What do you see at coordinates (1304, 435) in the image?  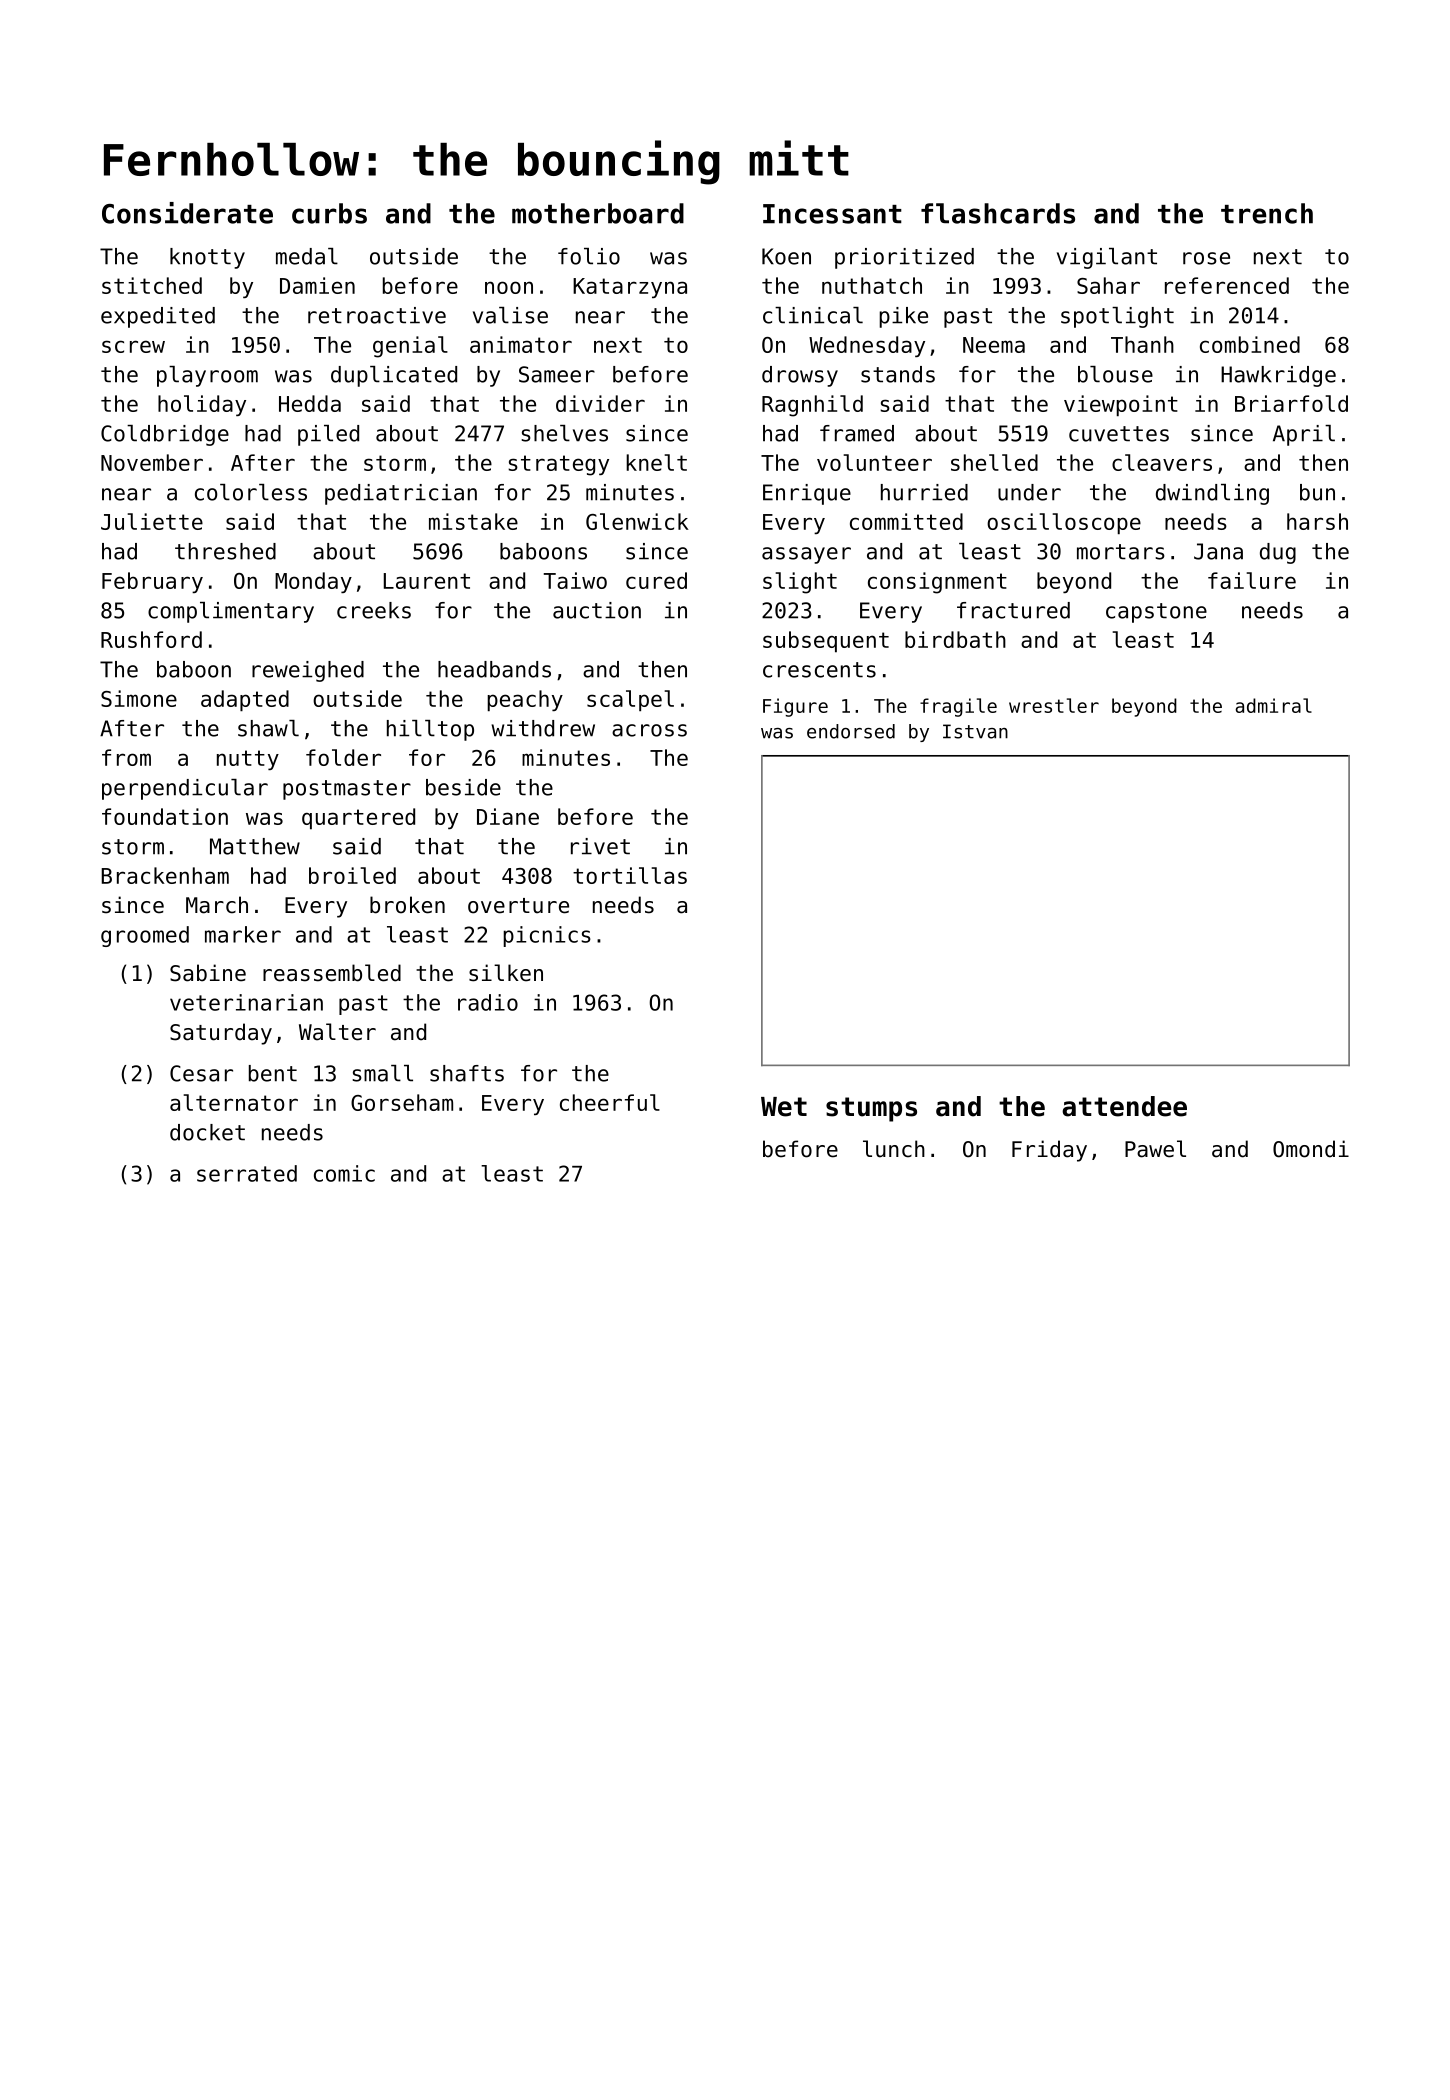 I see `April` at bounding box center [1304, 435].
